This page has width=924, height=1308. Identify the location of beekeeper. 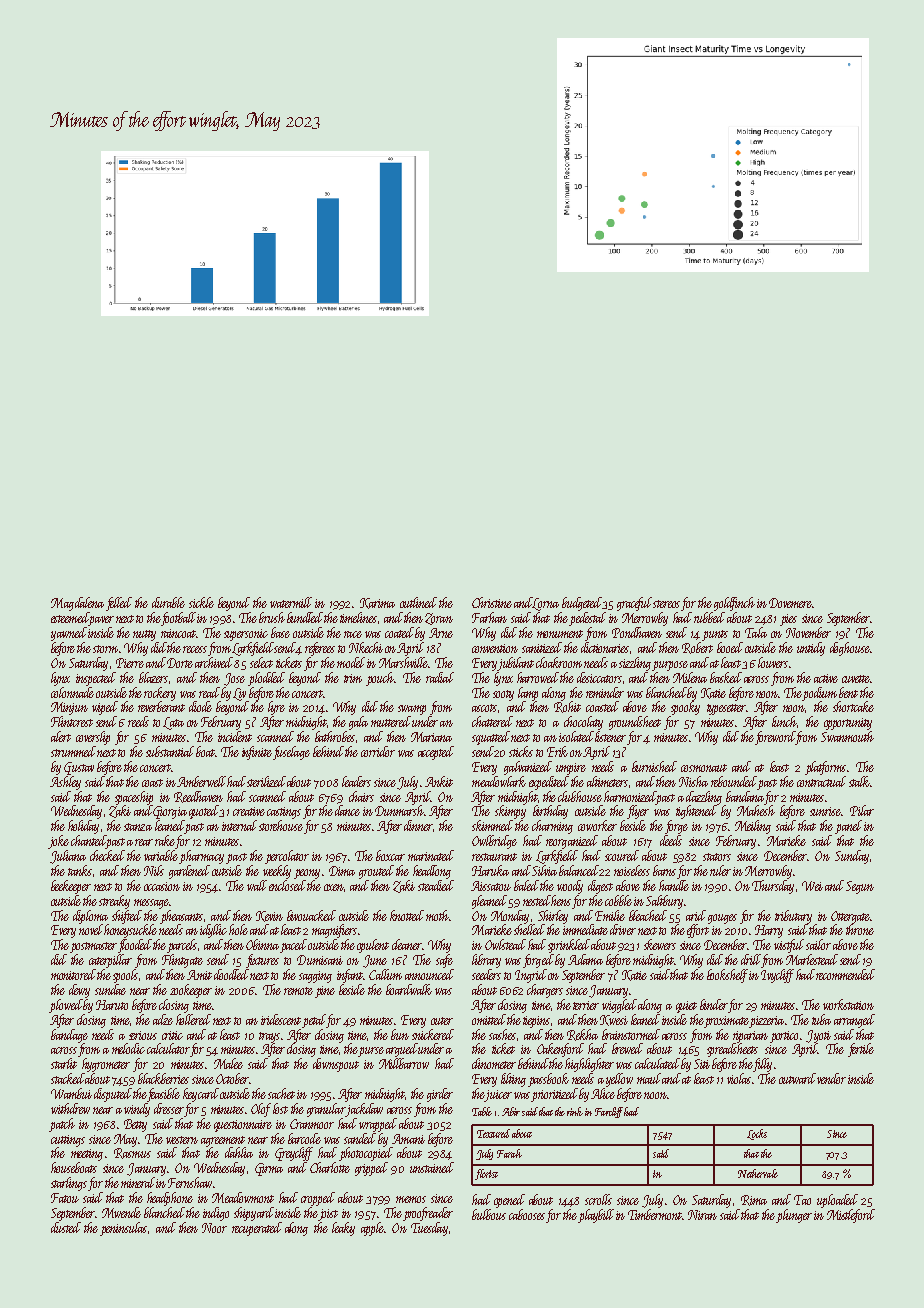
(71, 887).
